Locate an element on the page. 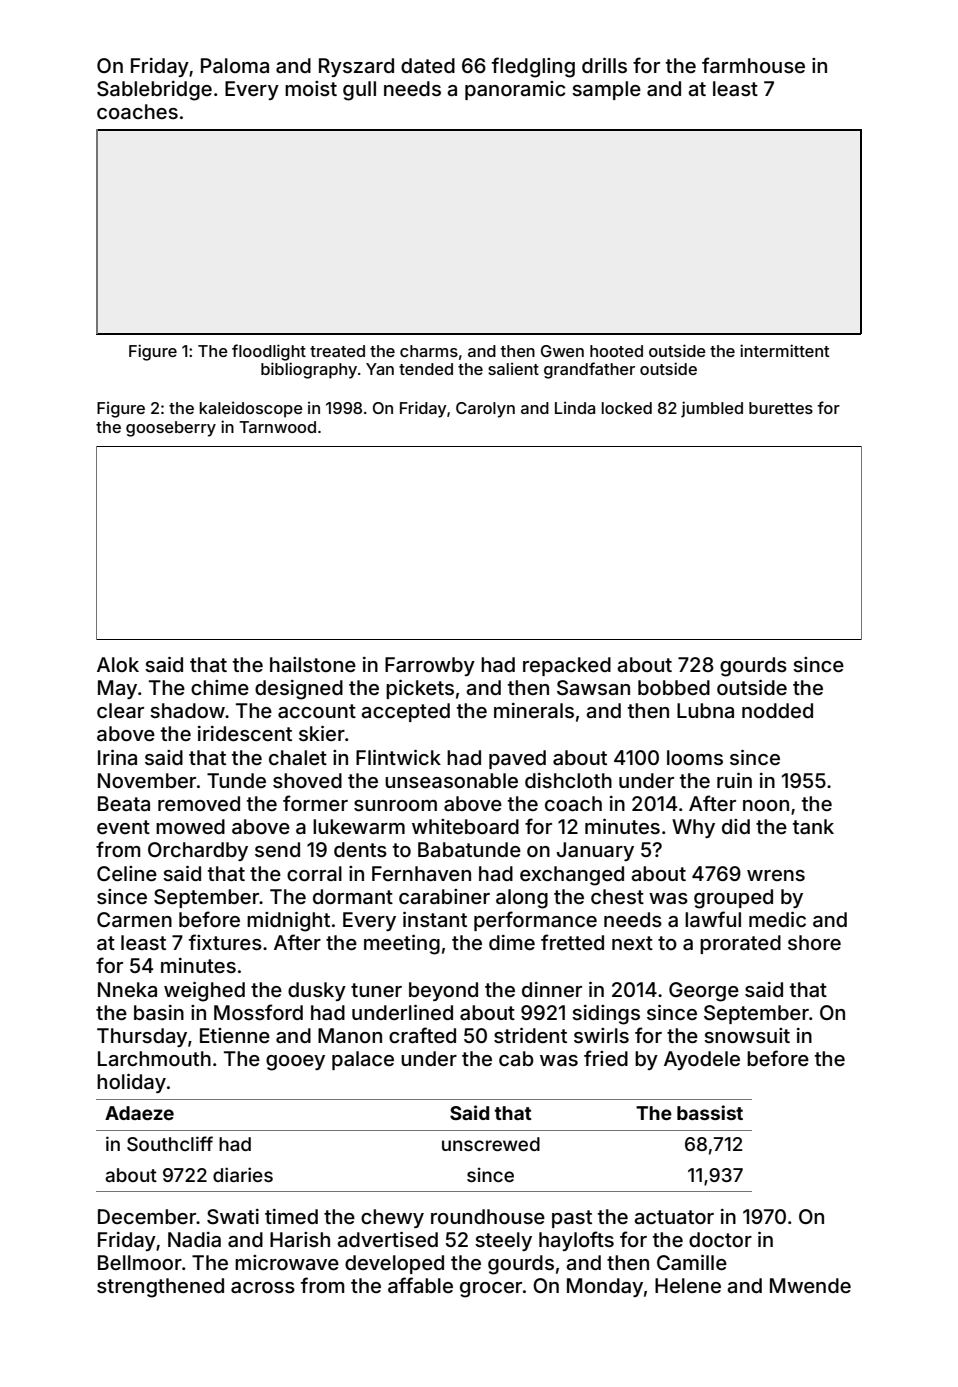 The image size is (958, 1387). Paloma is located at coordinates (235, 65).
